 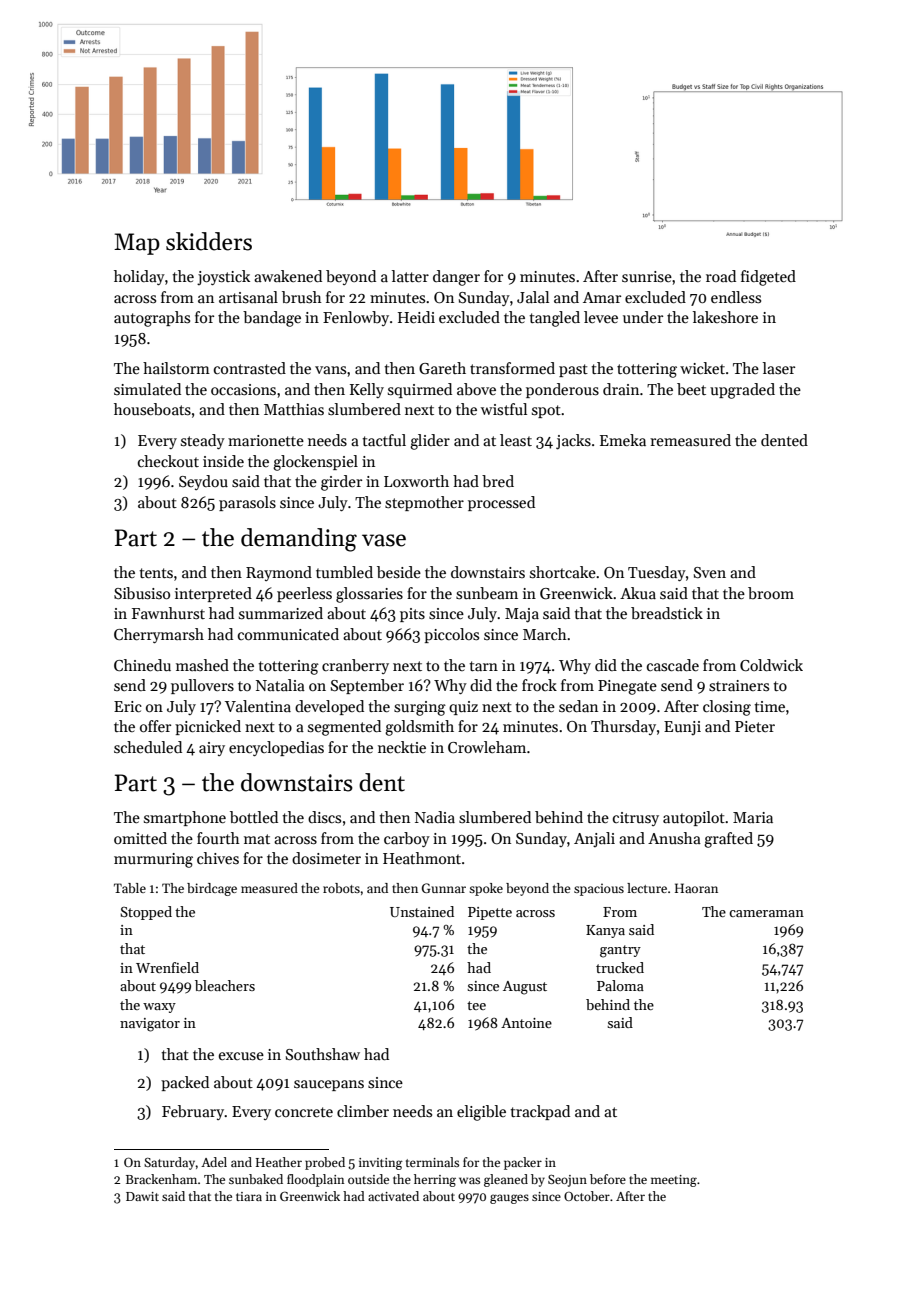 What do you see at coordinates (490, 913) in the screenshot?
I see `Pipette` at bounding box center [490, 913].
